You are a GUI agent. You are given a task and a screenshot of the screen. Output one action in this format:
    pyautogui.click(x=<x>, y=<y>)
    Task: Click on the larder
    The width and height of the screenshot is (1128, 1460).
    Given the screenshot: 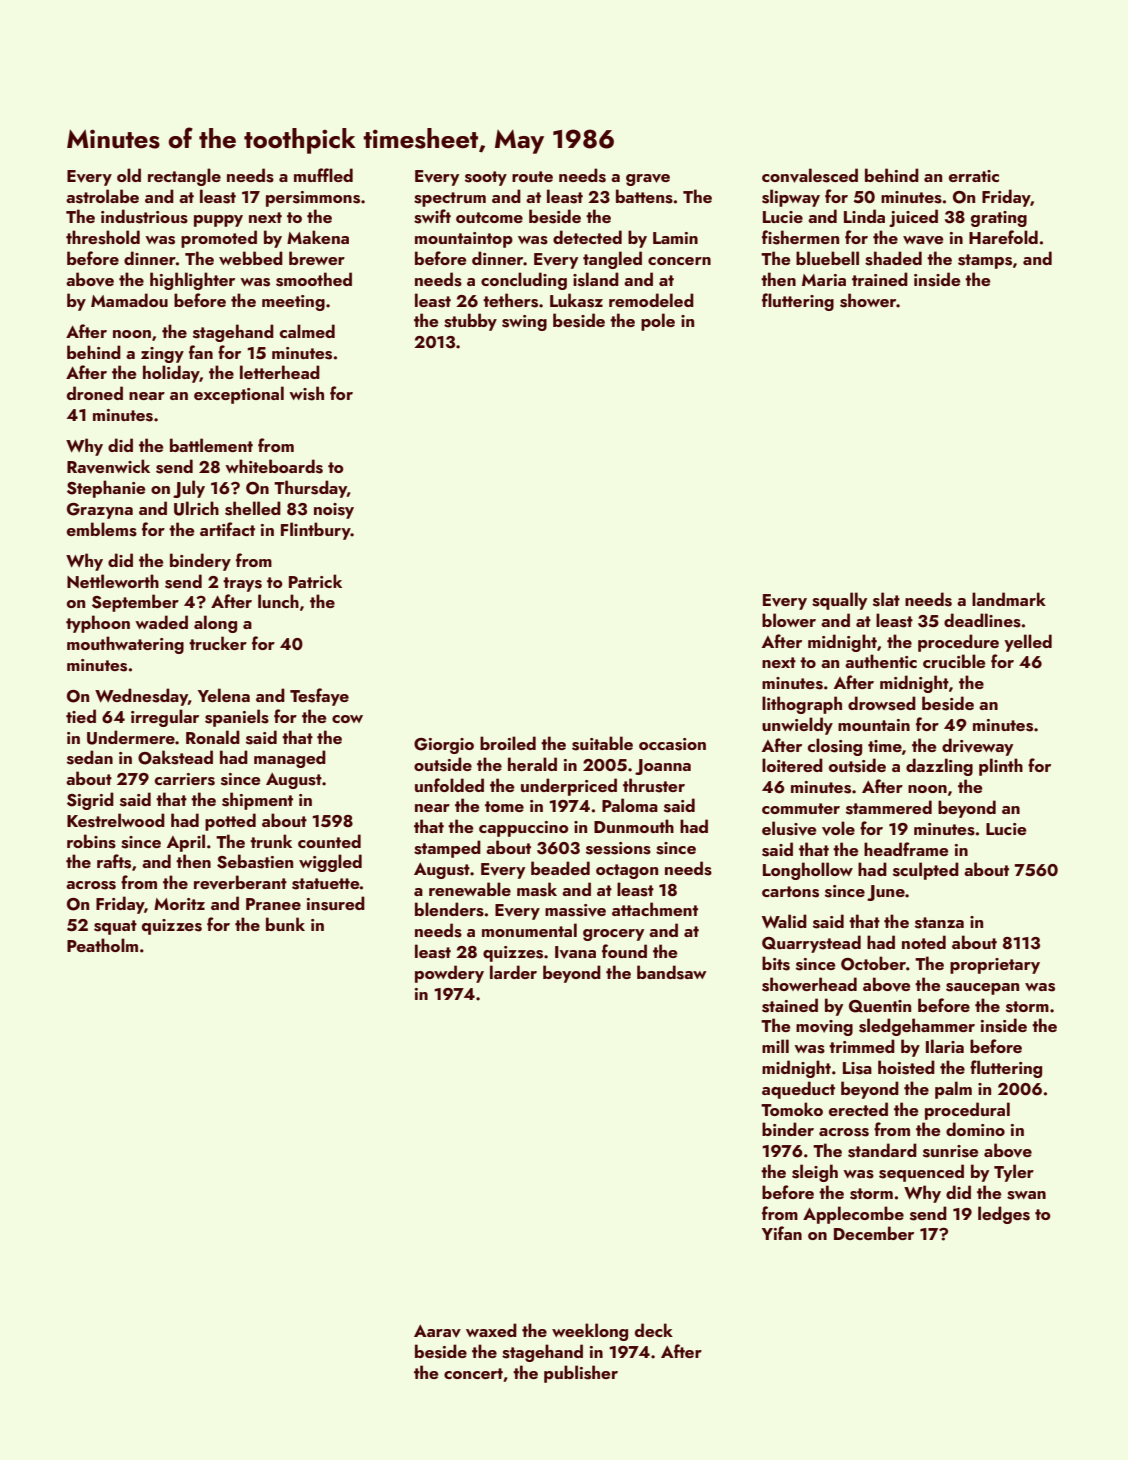 What is the action you would take?
    pyautogui.click(x=513, y=972)
